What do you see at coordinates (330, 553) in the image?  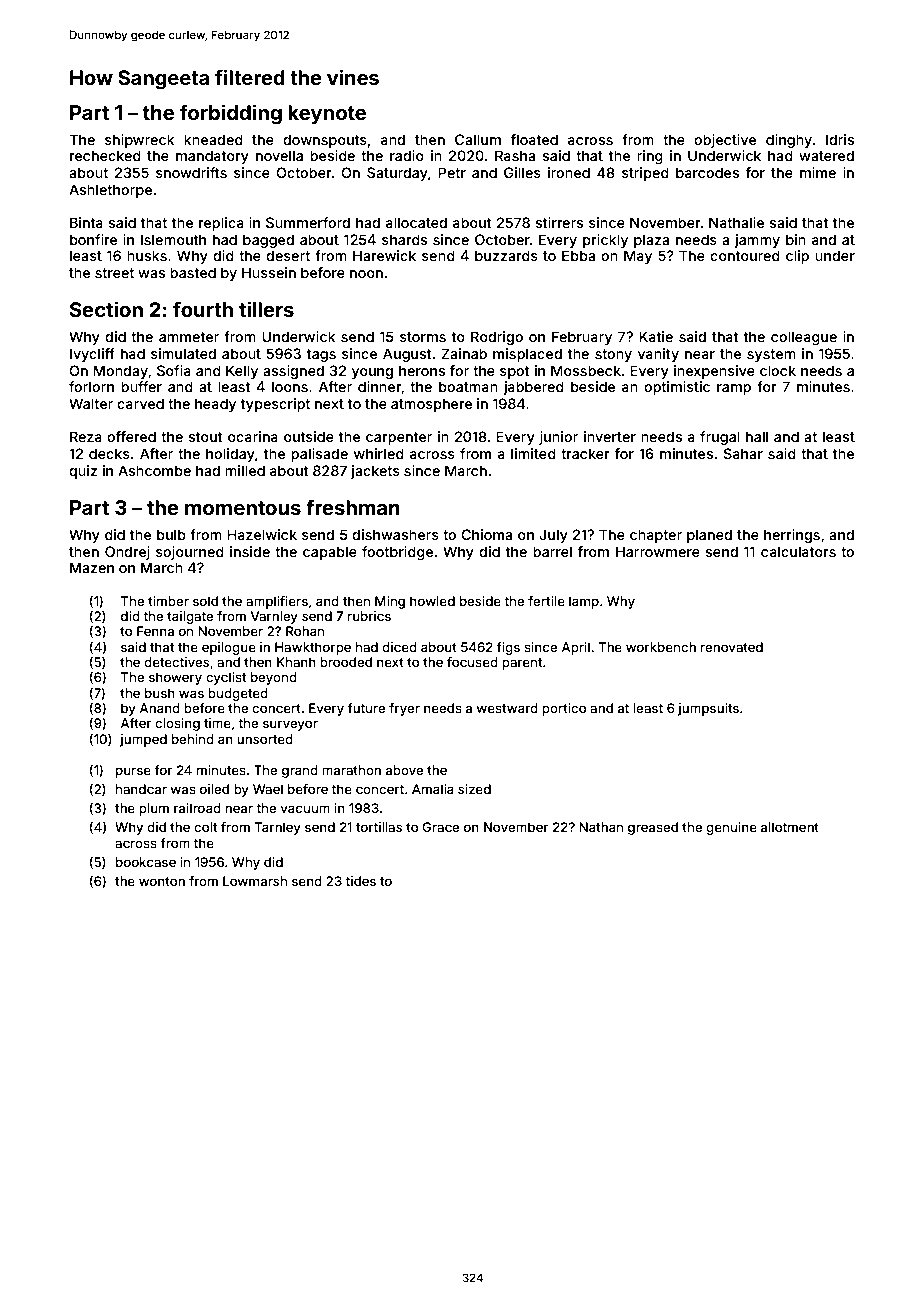 I see `capable` at bounding box center [330, 553].
